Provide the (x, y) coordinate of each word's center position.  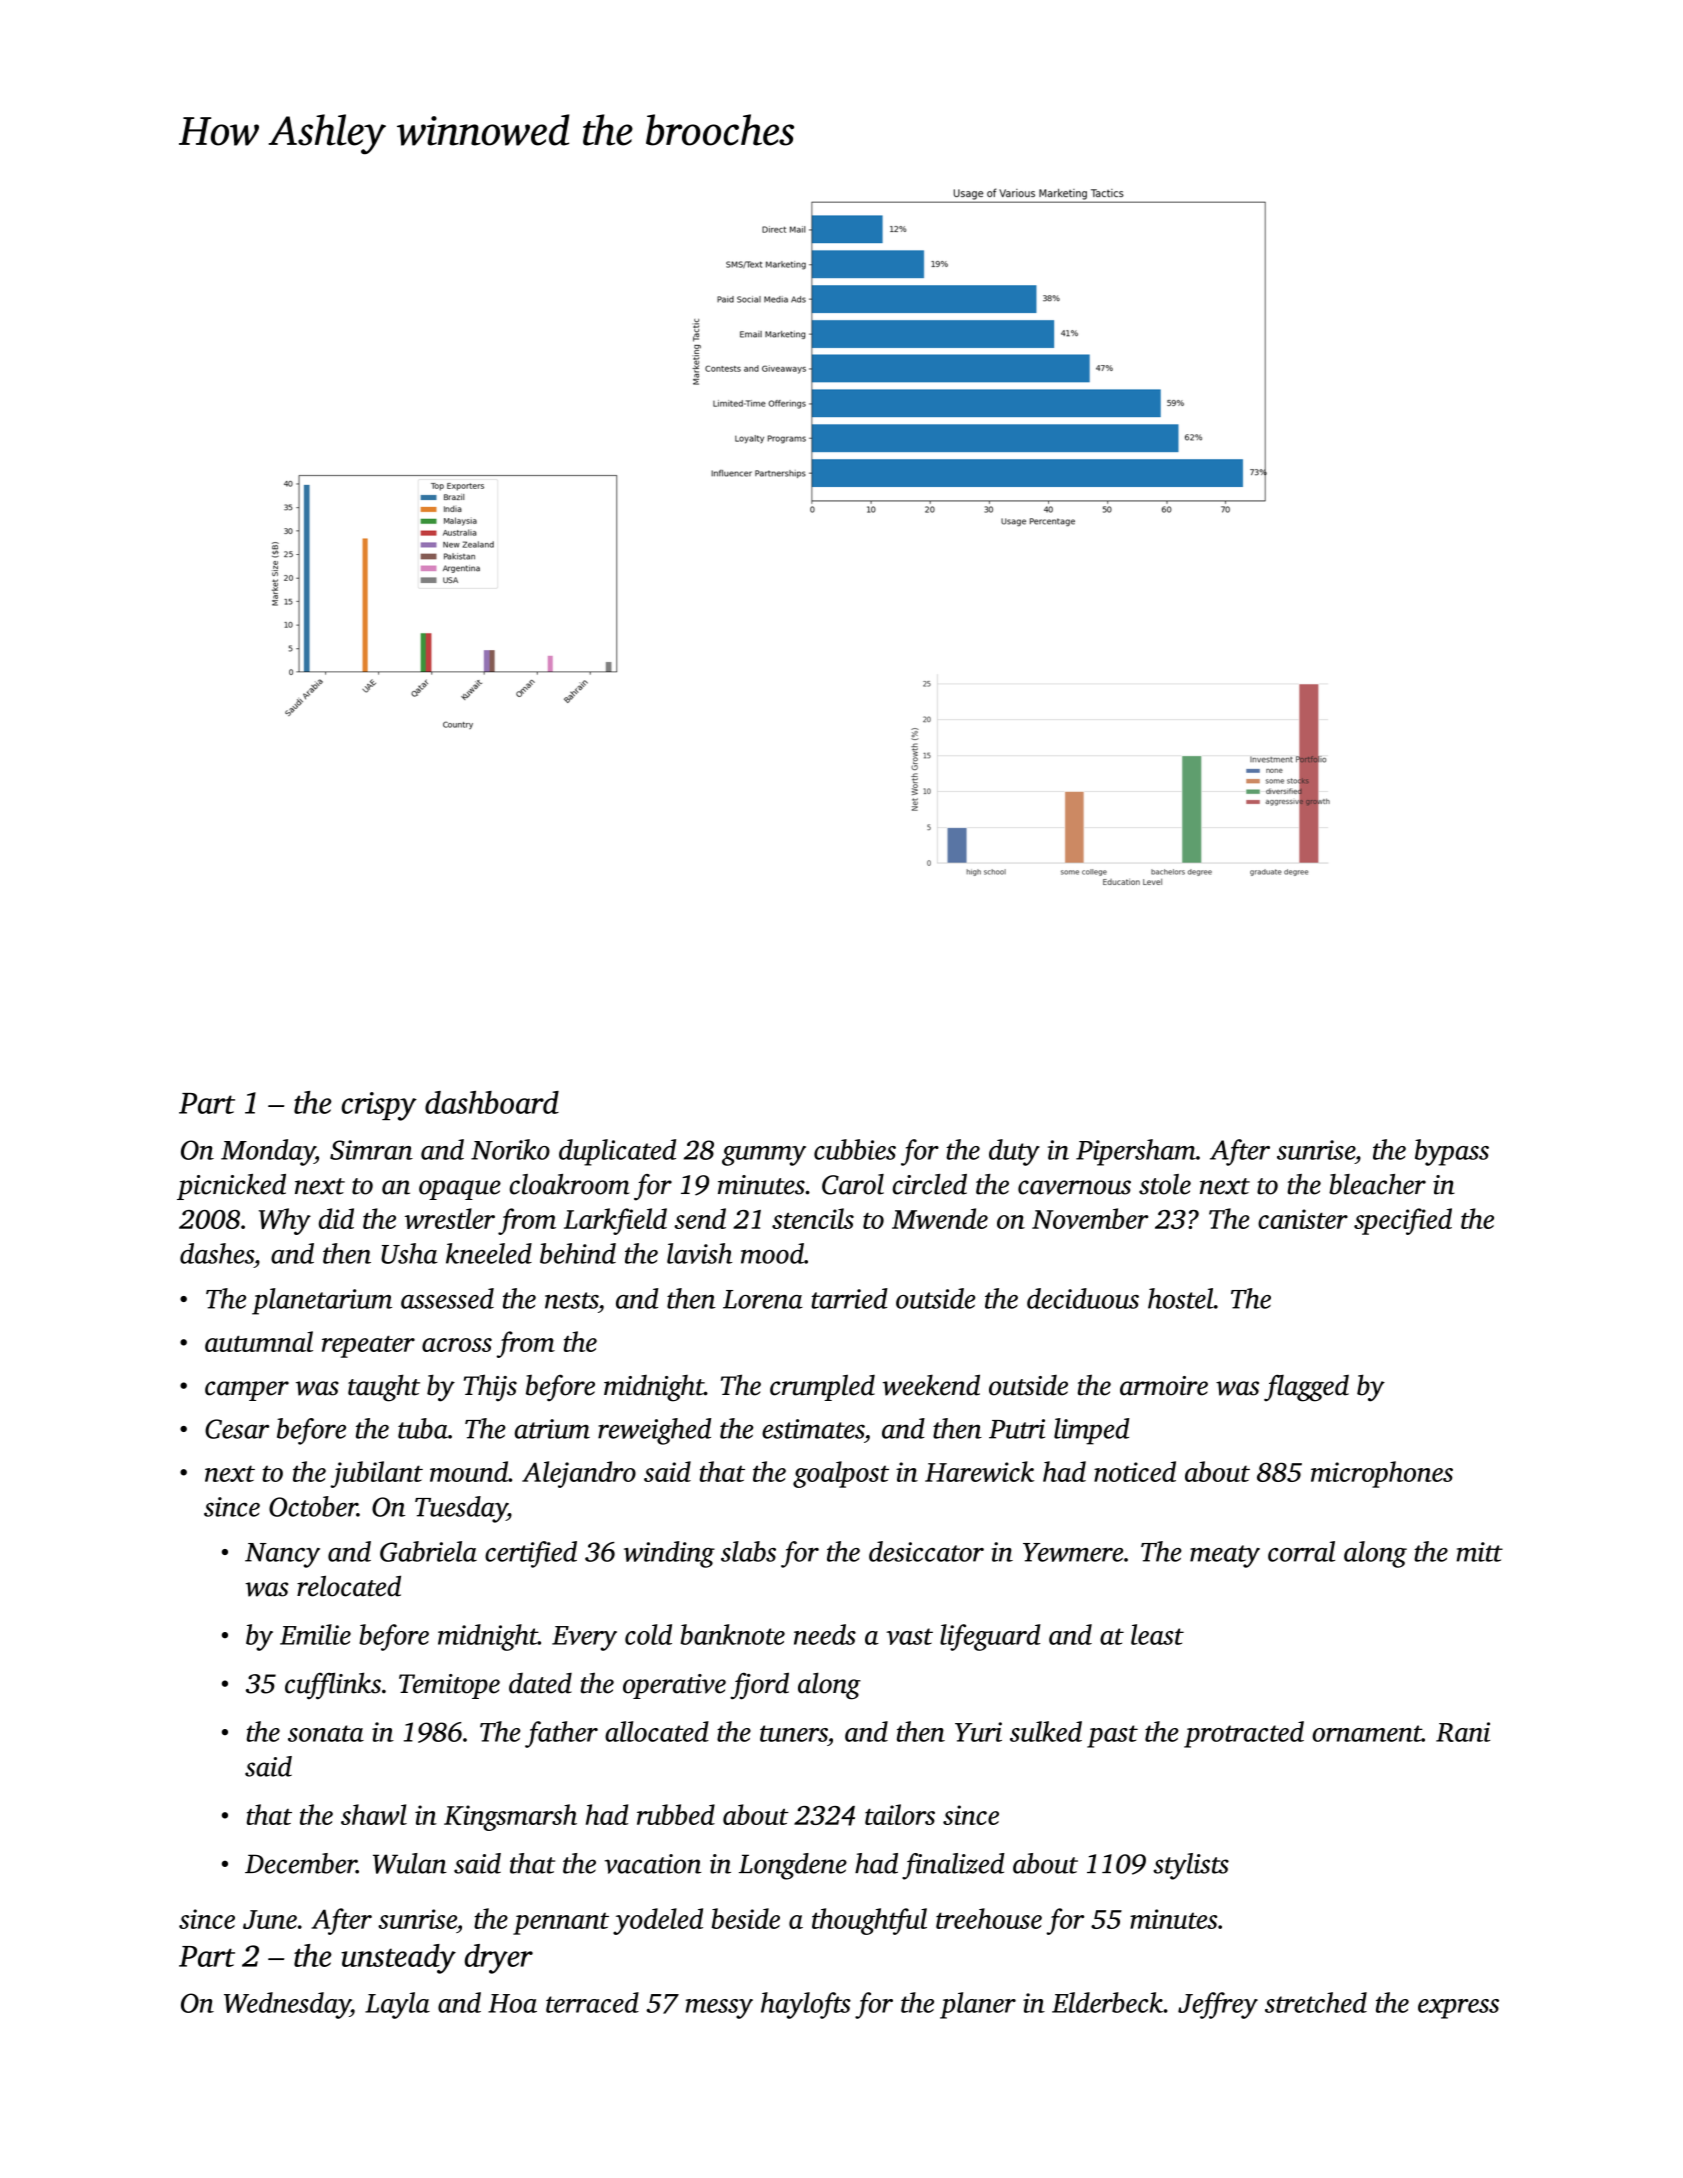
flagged (1306, 1388)
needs (825, 1634)
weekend (931, 1385)
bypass (1452, 1152)
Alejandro (579, 1474)
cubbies (855, 1149)
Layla (397, 2005)
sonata (326, 1733)
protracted (1244, 1734)
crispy (379, 1106)
